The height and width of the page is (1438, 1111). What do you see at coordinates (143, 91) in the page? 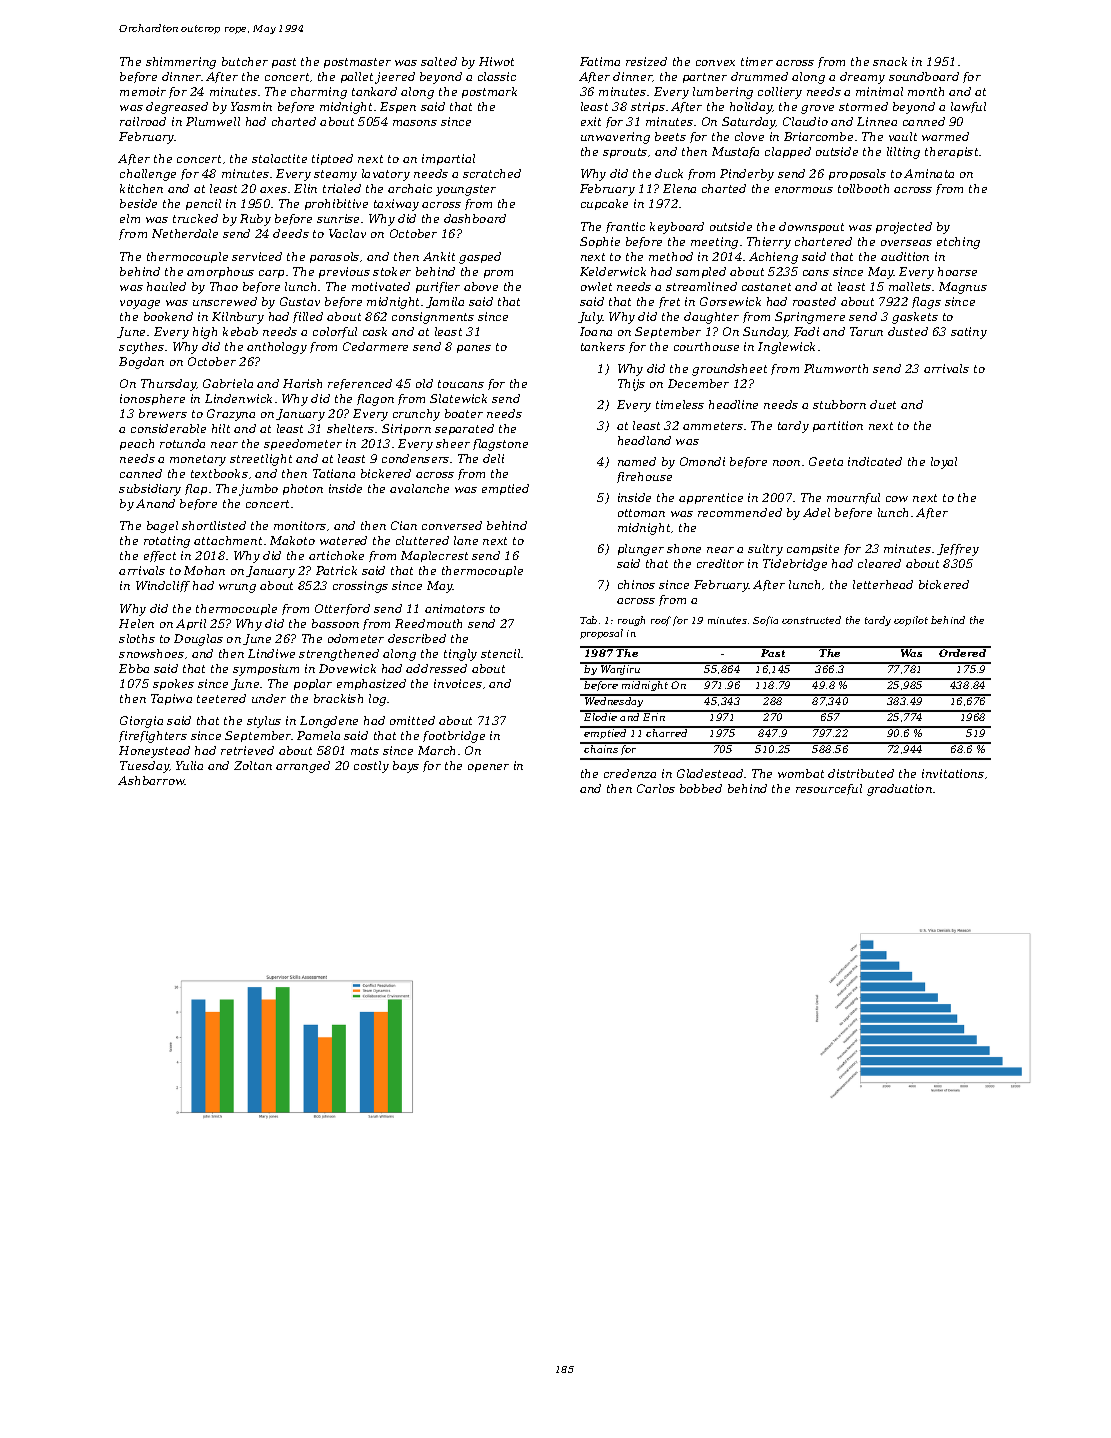
I see `memoir` at bounding box center [143, 91].
